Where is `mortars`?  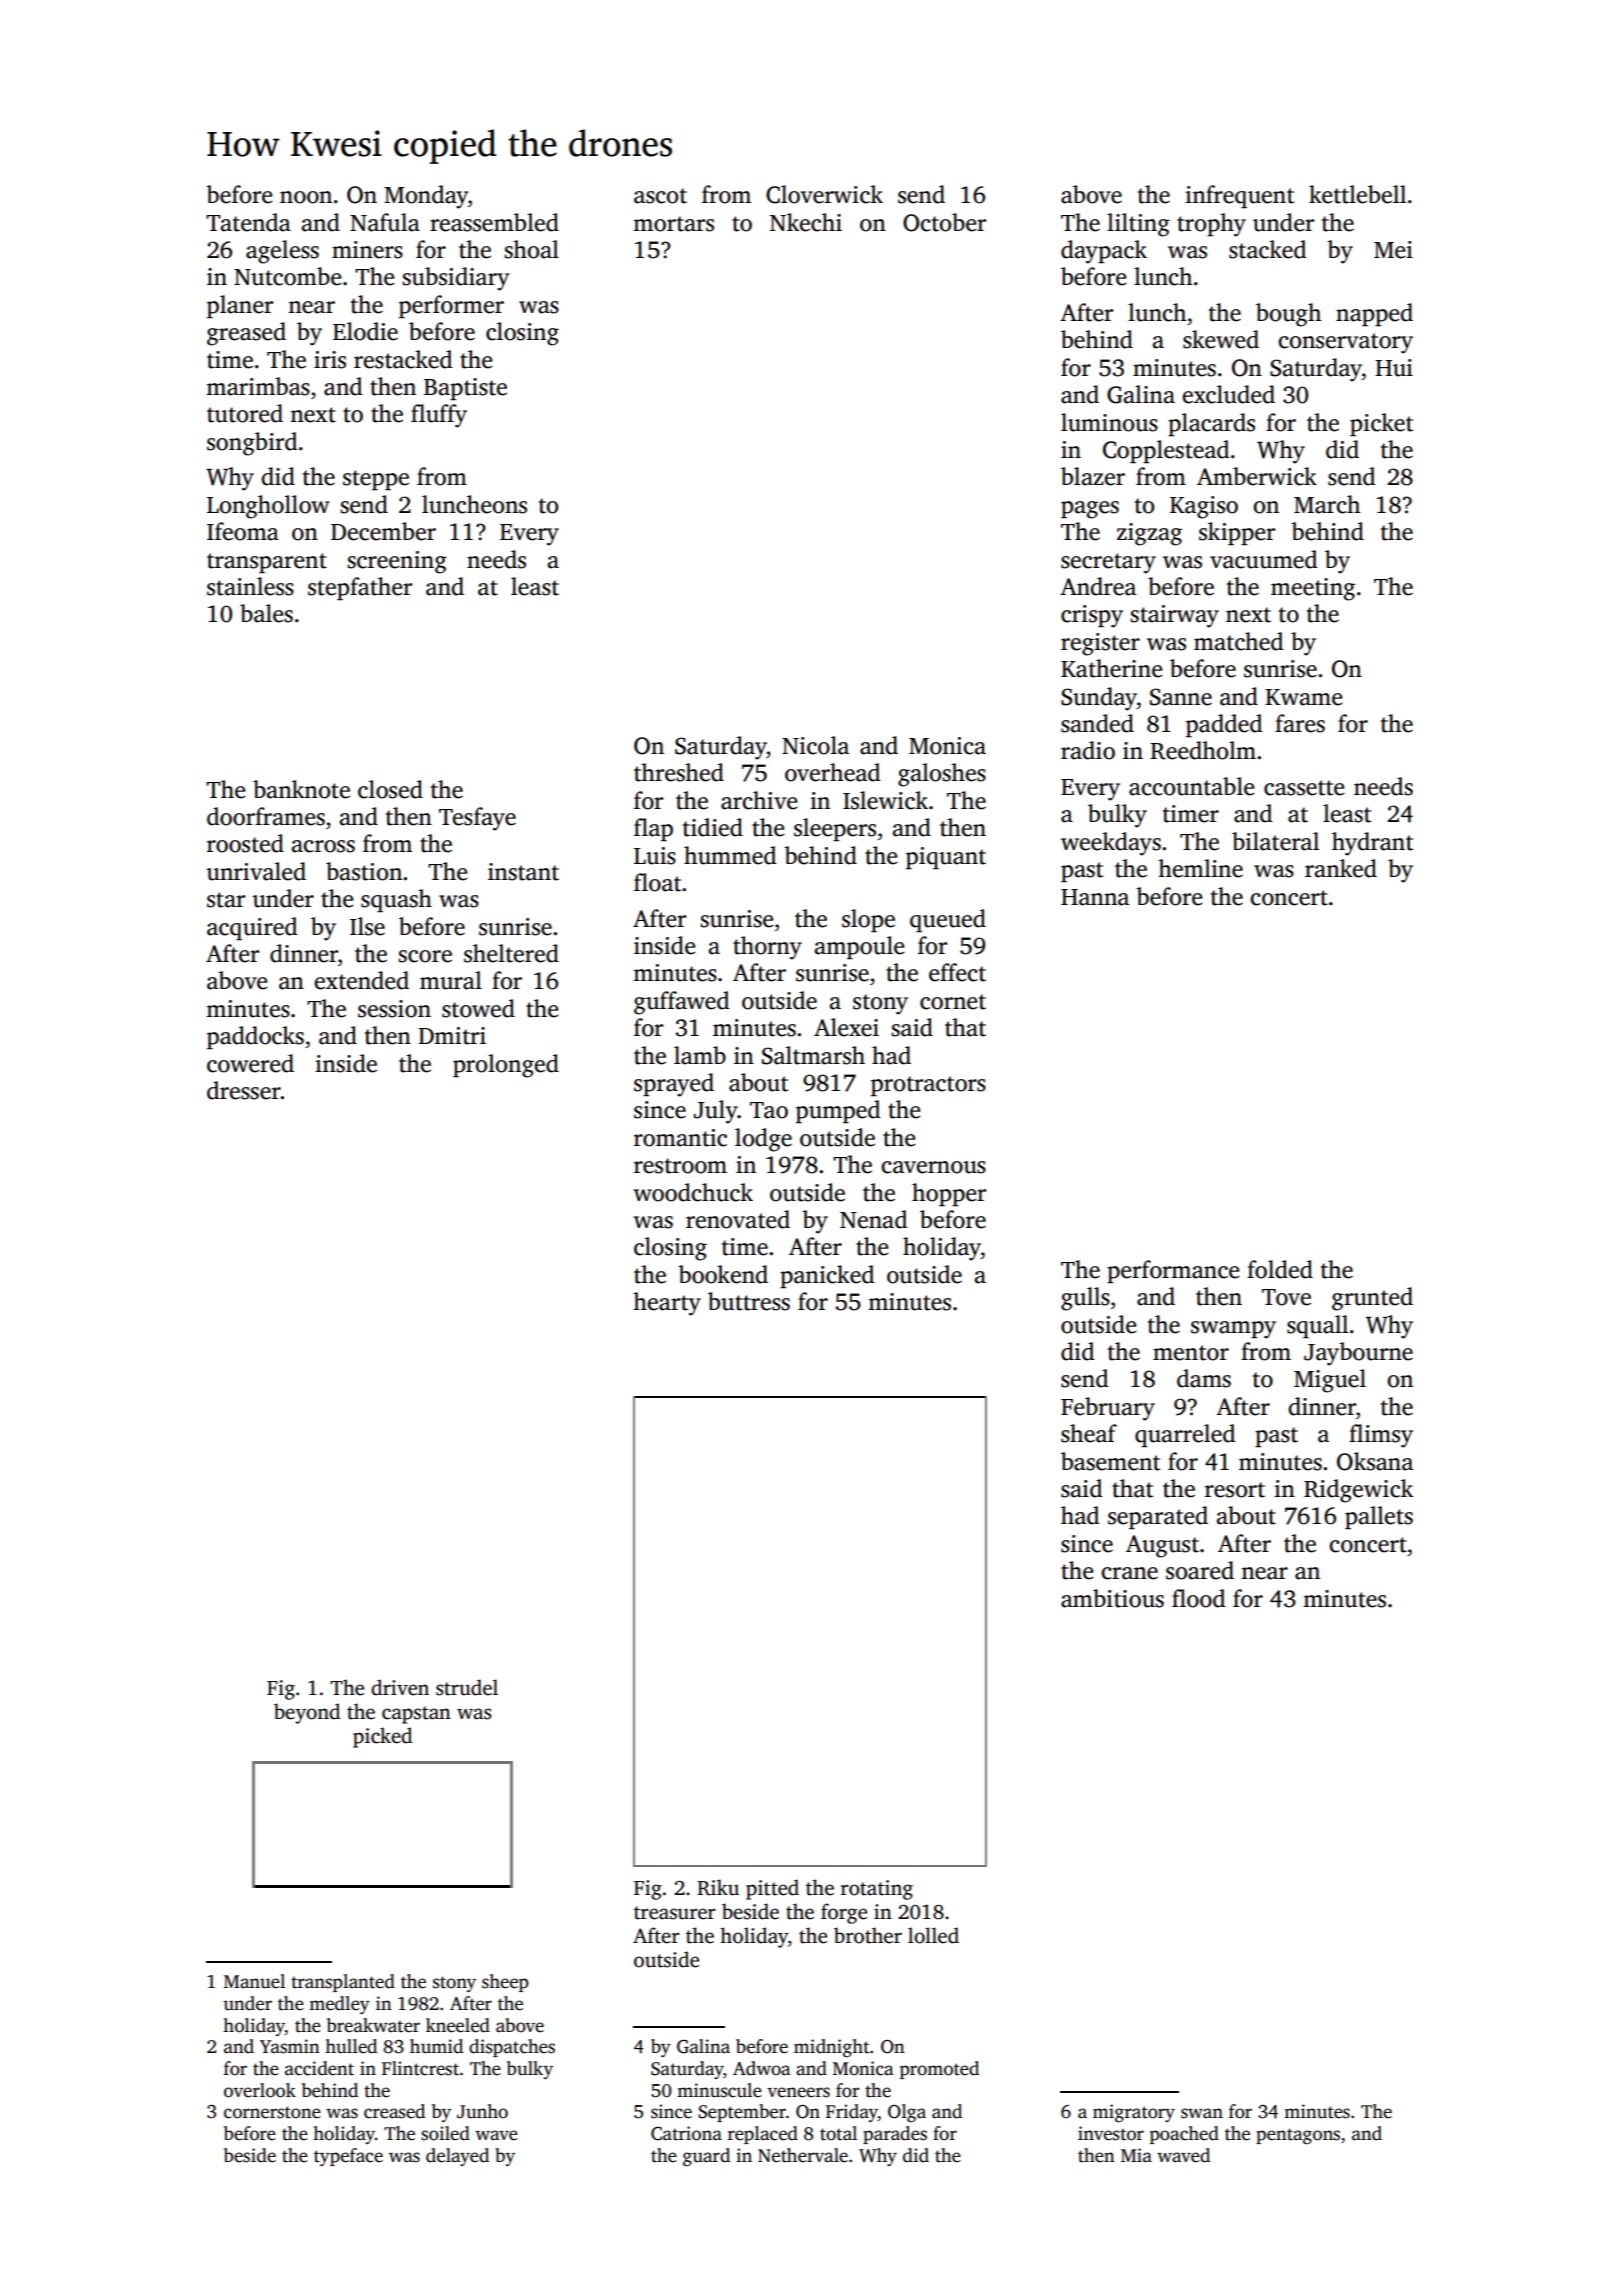
mortars is located at coordinates (673, 224).
